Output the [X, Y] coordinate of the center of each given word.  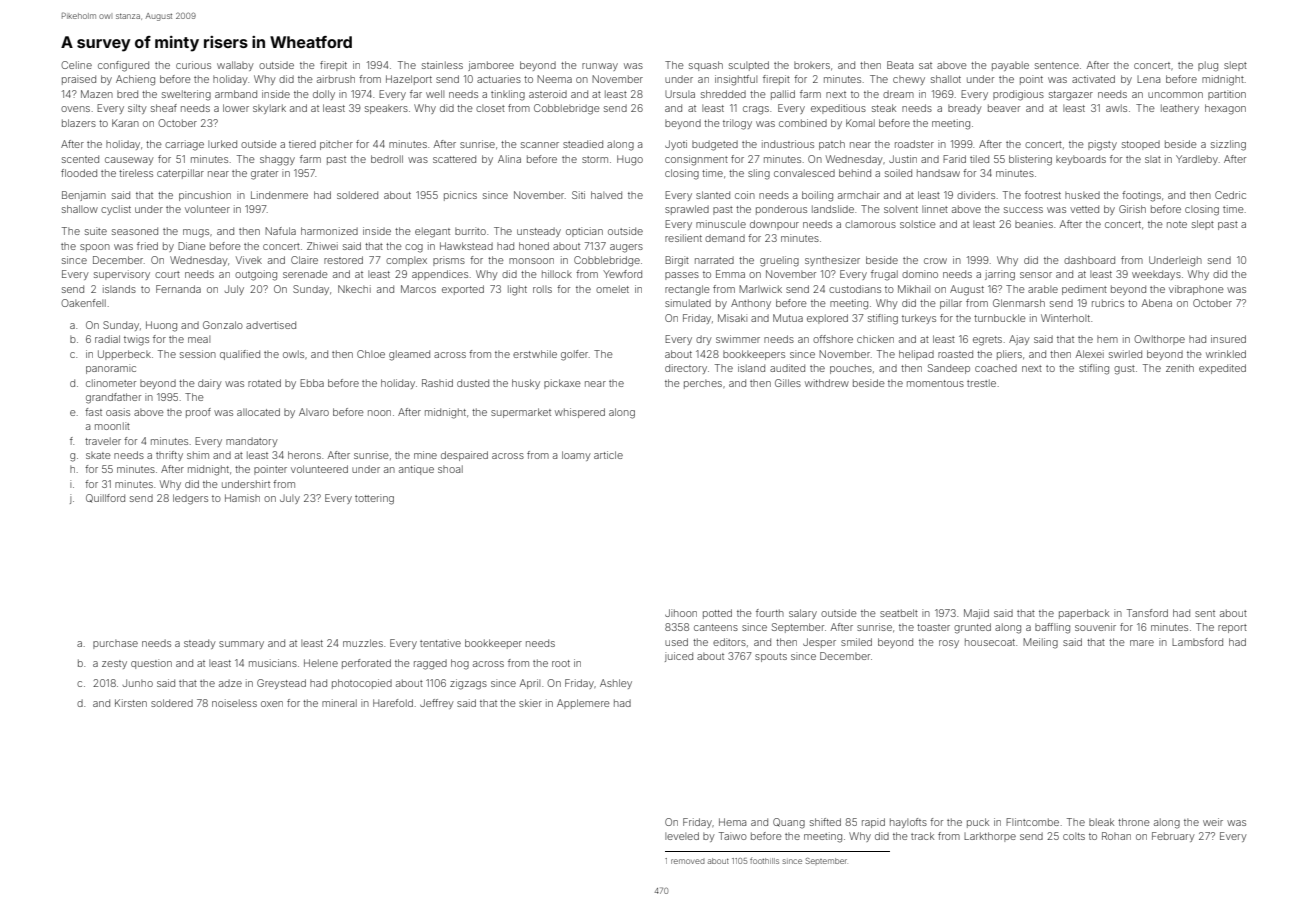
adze [230, 683]
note [1177, 224]
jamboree [491, 66]
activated [1093, 79]
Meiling [1040, 643]
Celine [76, 65]
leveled [682, 836]
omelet [612, 289]
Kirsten [131, 703]
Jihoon [681, 613]
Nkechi [354, 289]
